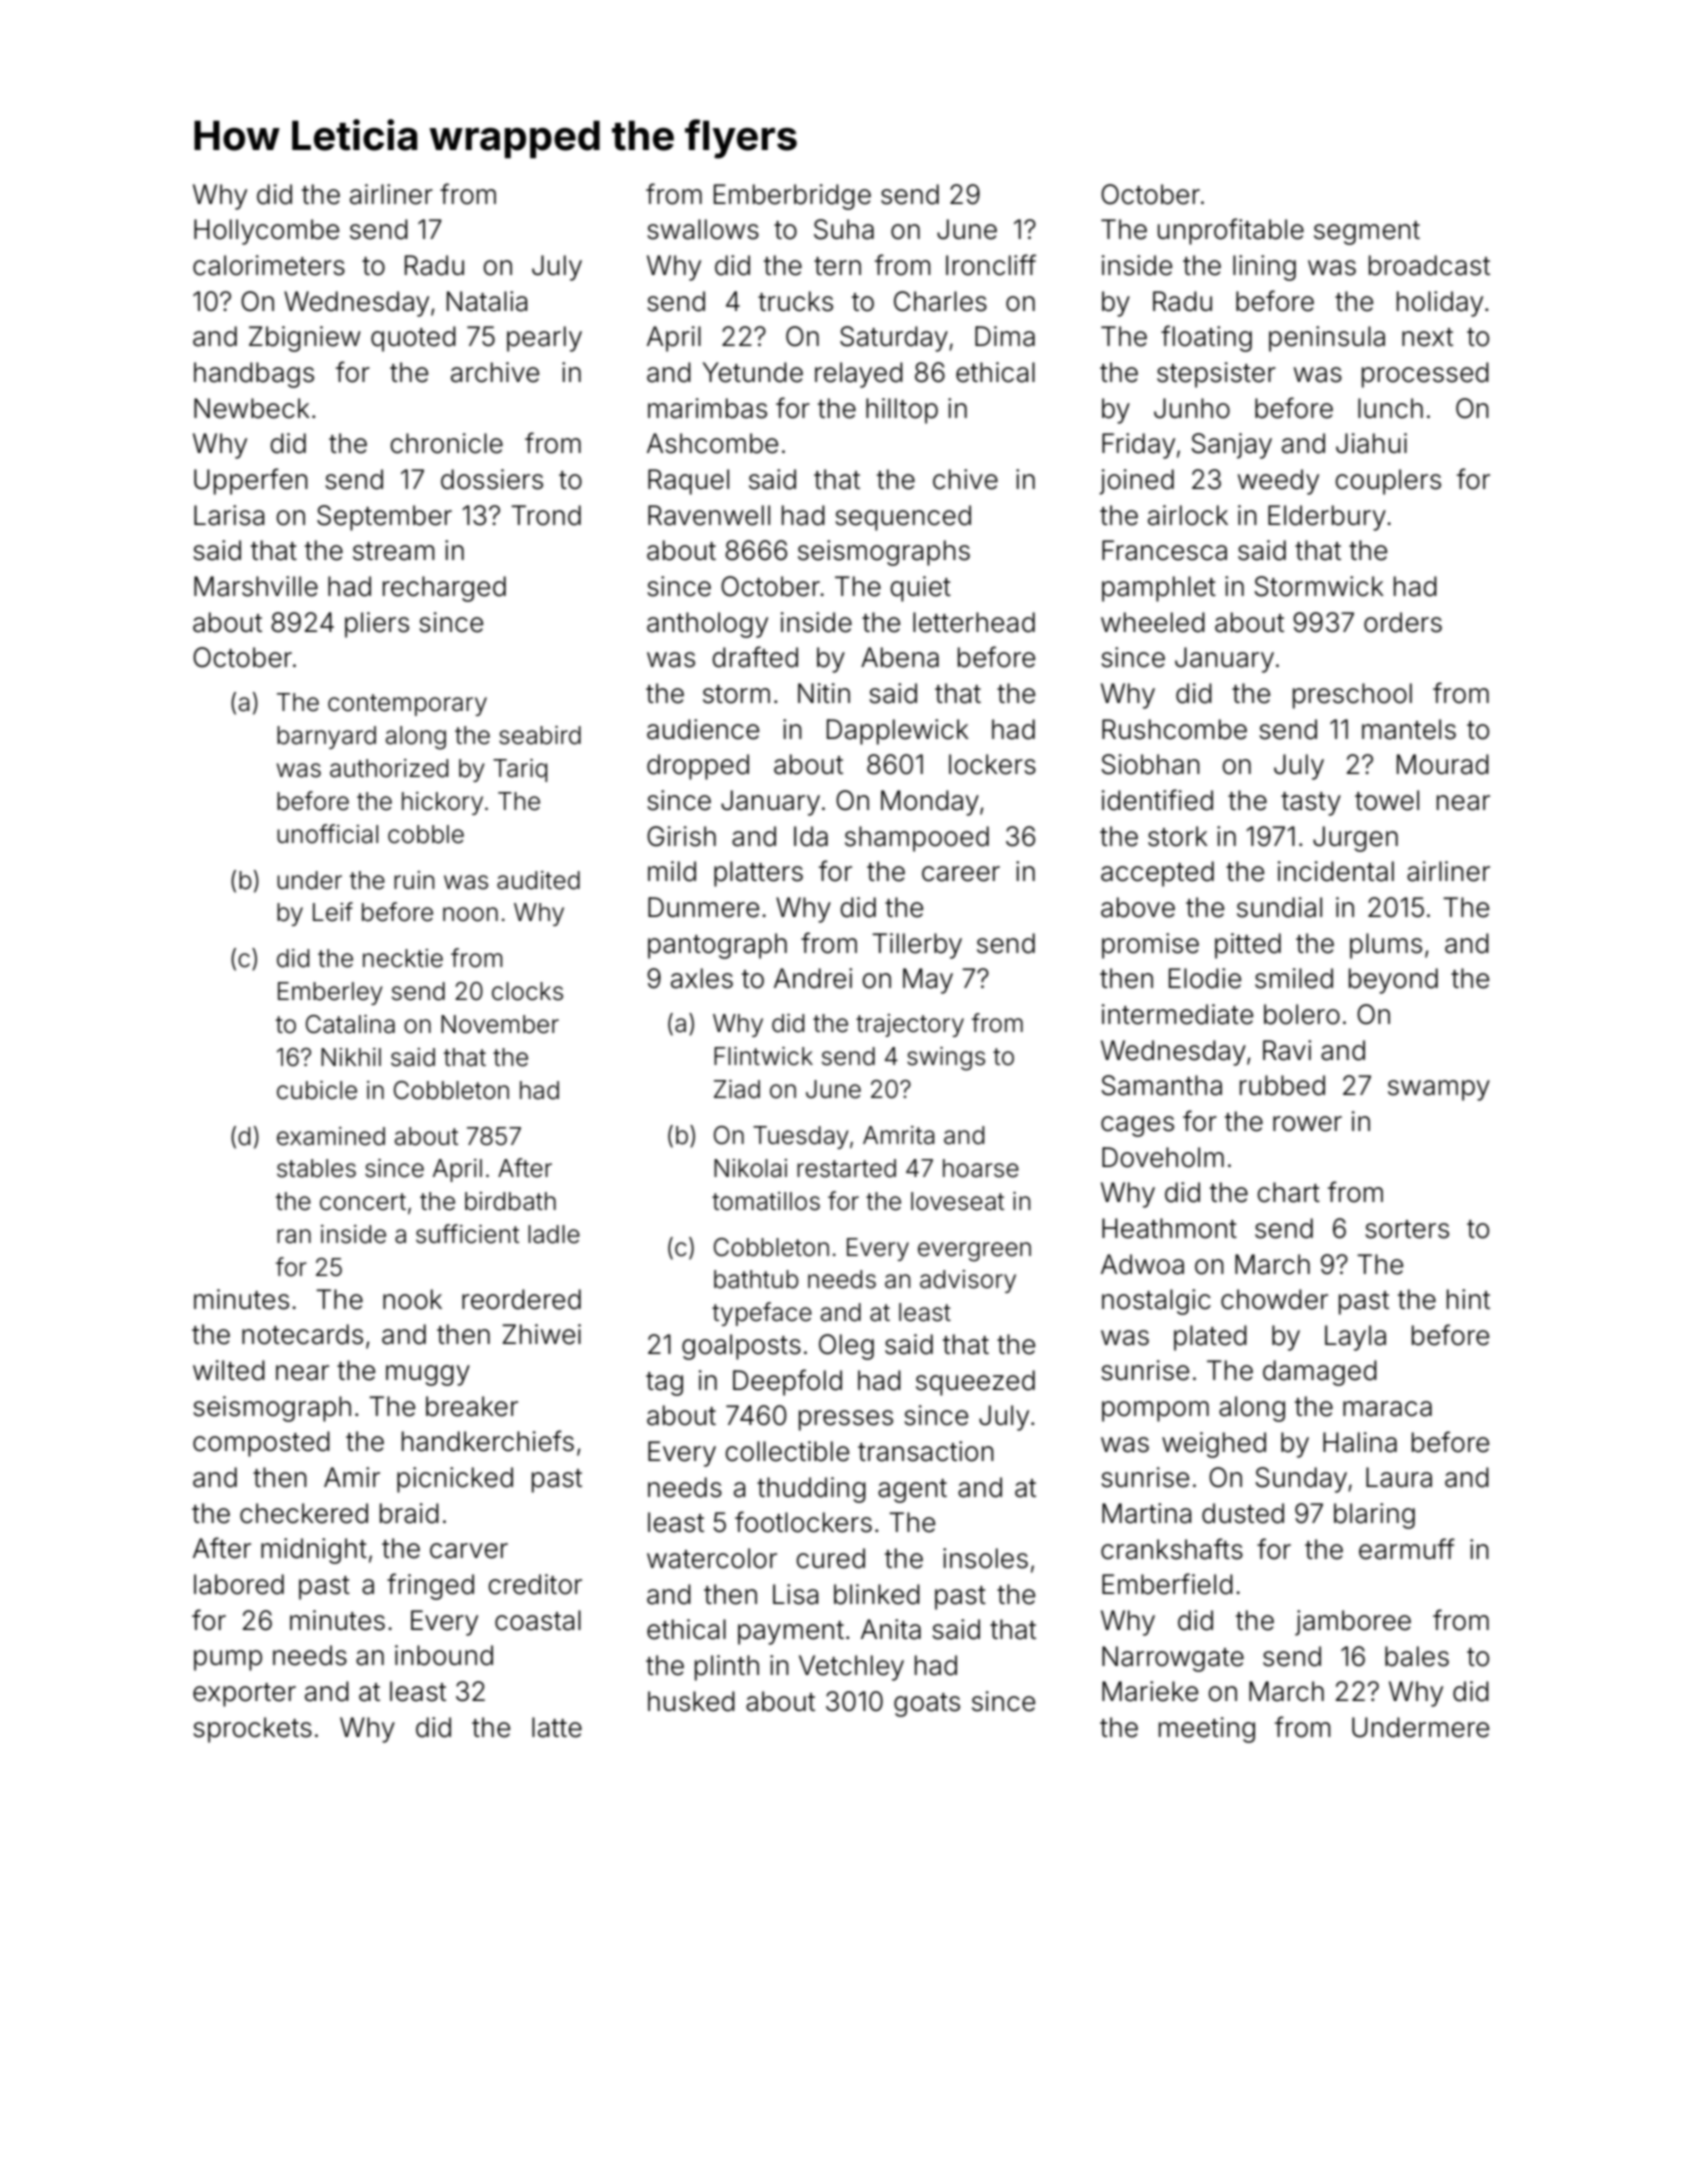  I want to click on accepted, so click(1157, 874).
